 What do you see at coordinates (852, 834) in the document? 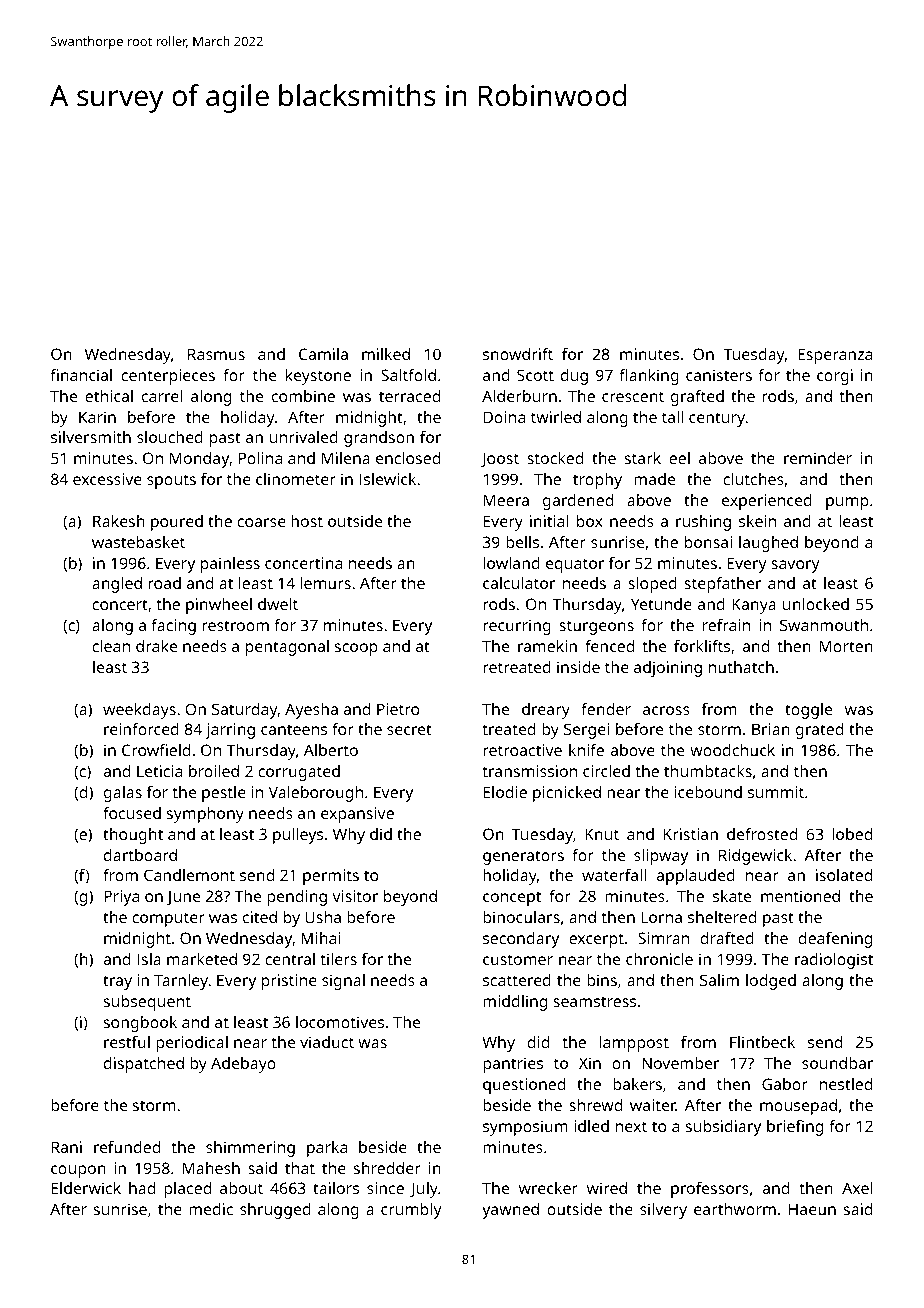
I see `lobed` at bounding box center [852, 834].
